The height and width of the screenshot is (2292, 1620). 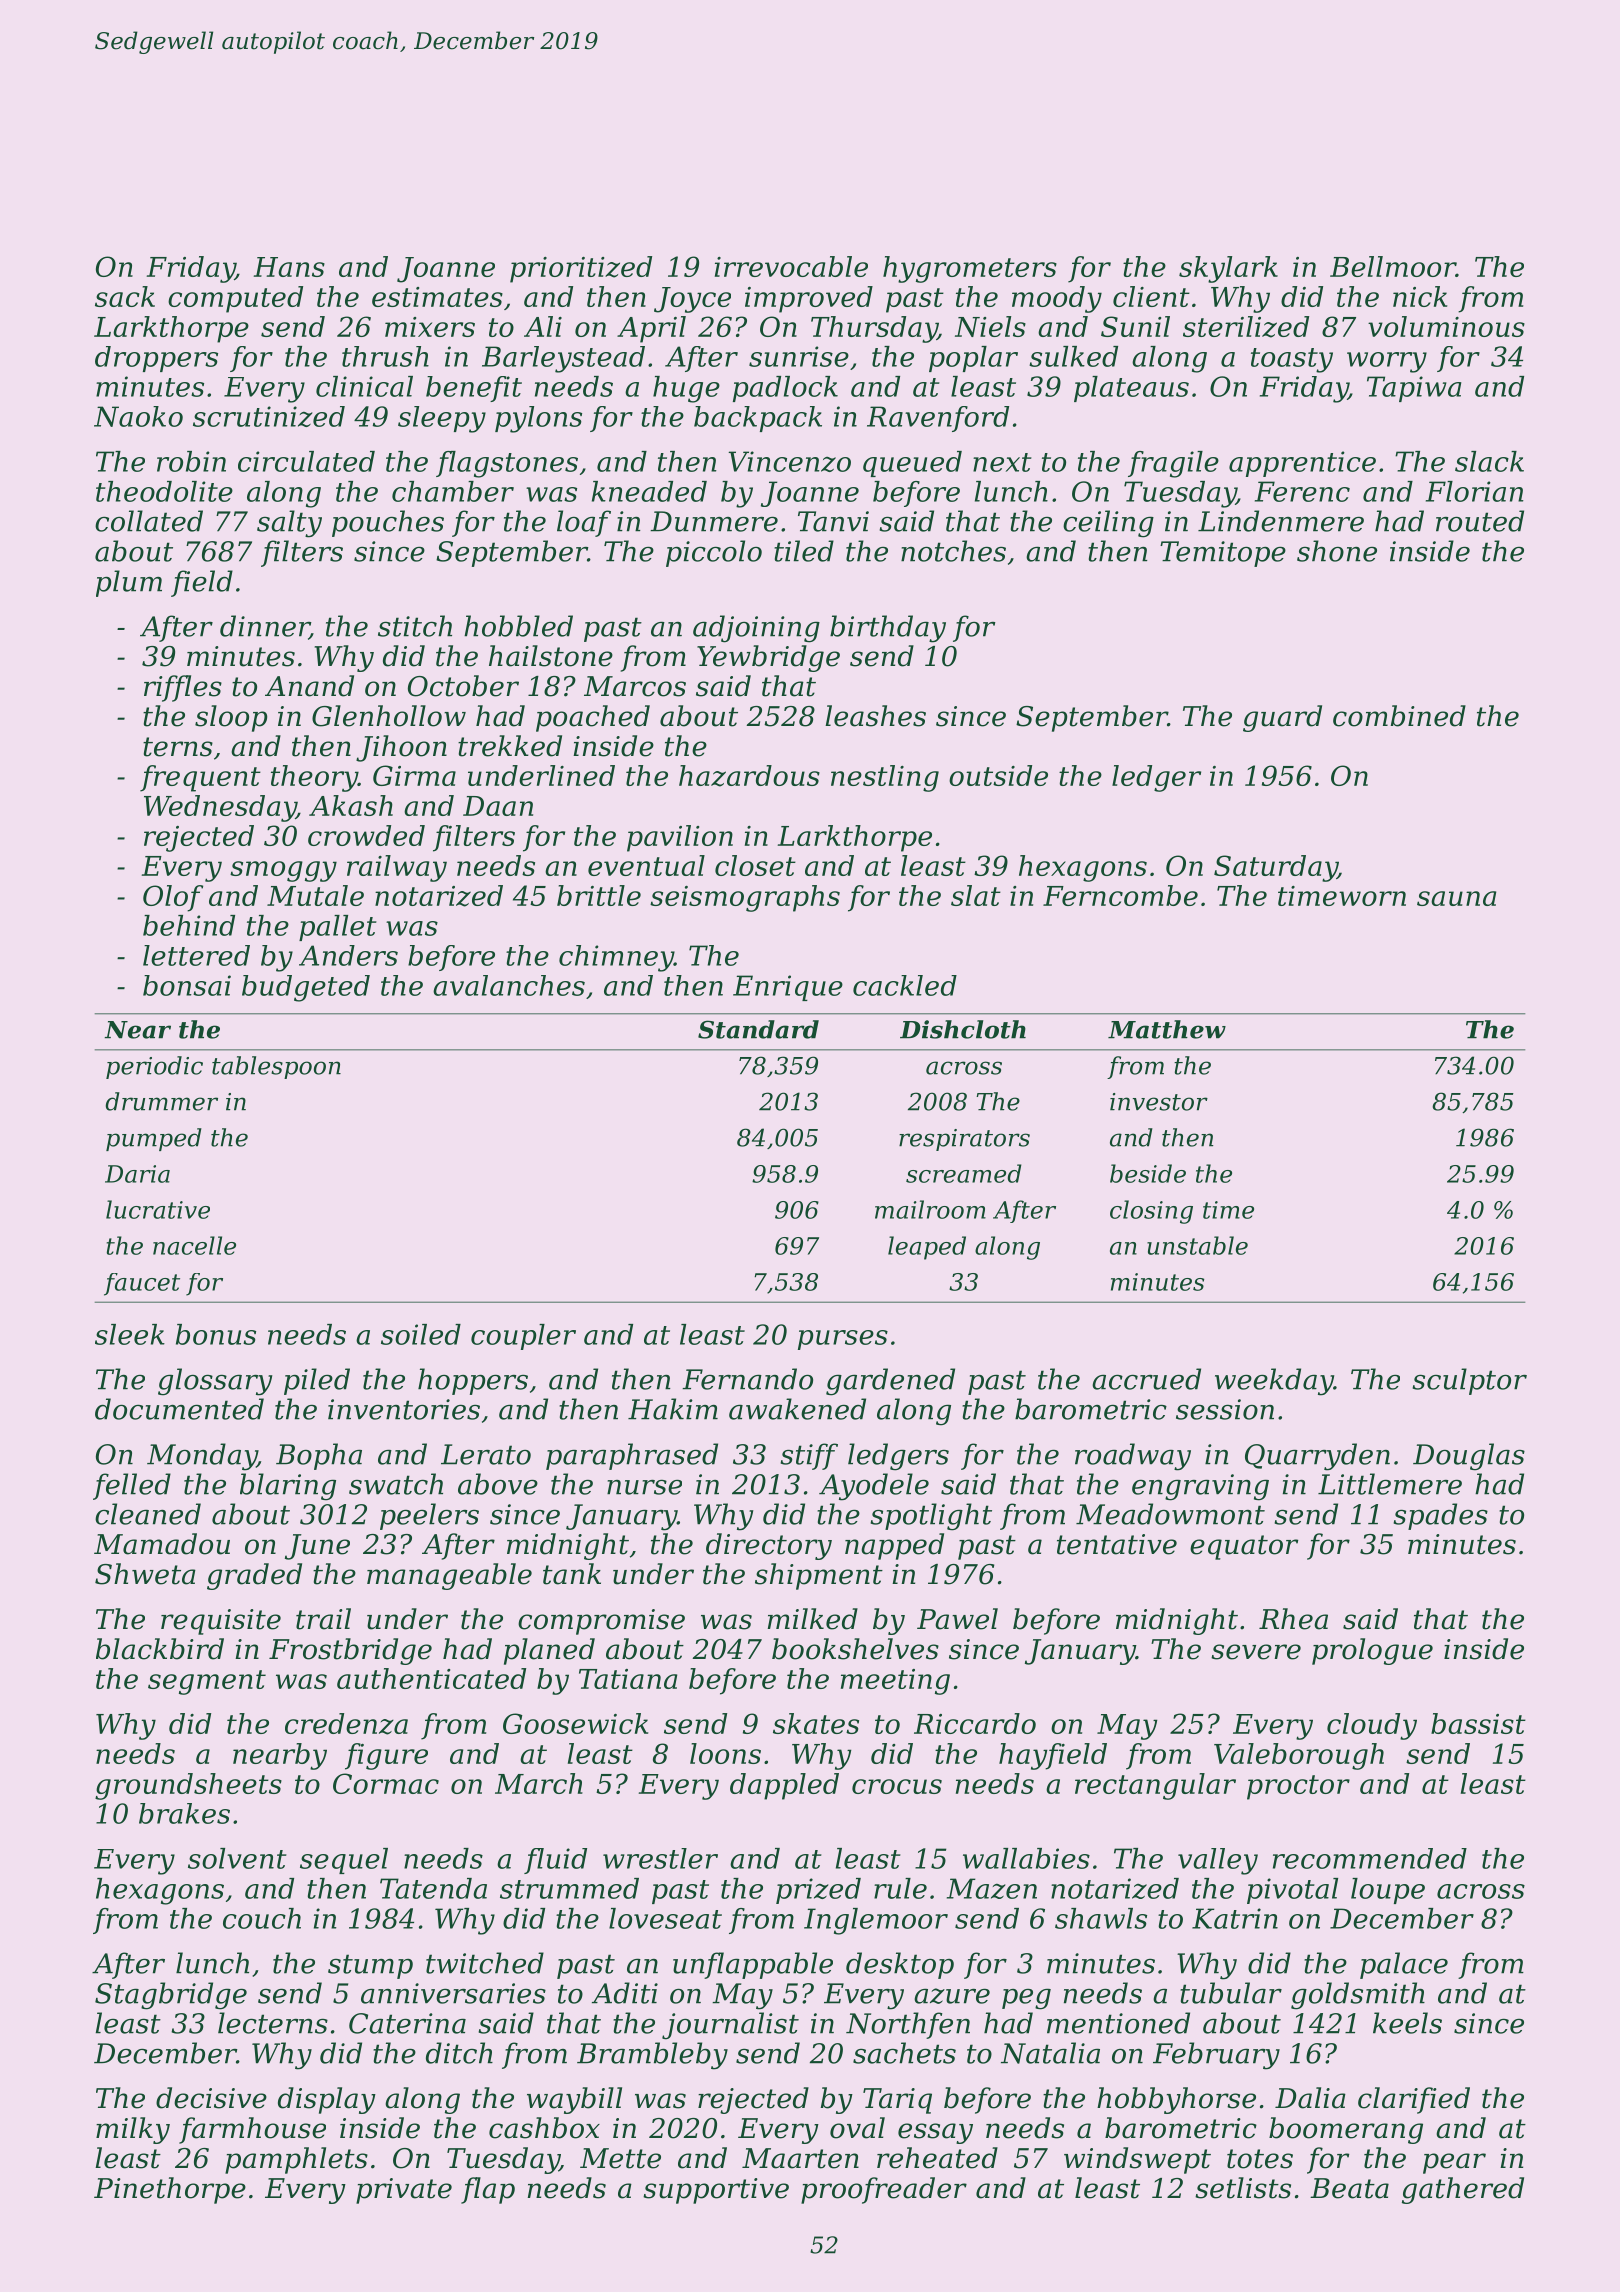 I want to click on wallabies, so click(x=1026, y=1858).
